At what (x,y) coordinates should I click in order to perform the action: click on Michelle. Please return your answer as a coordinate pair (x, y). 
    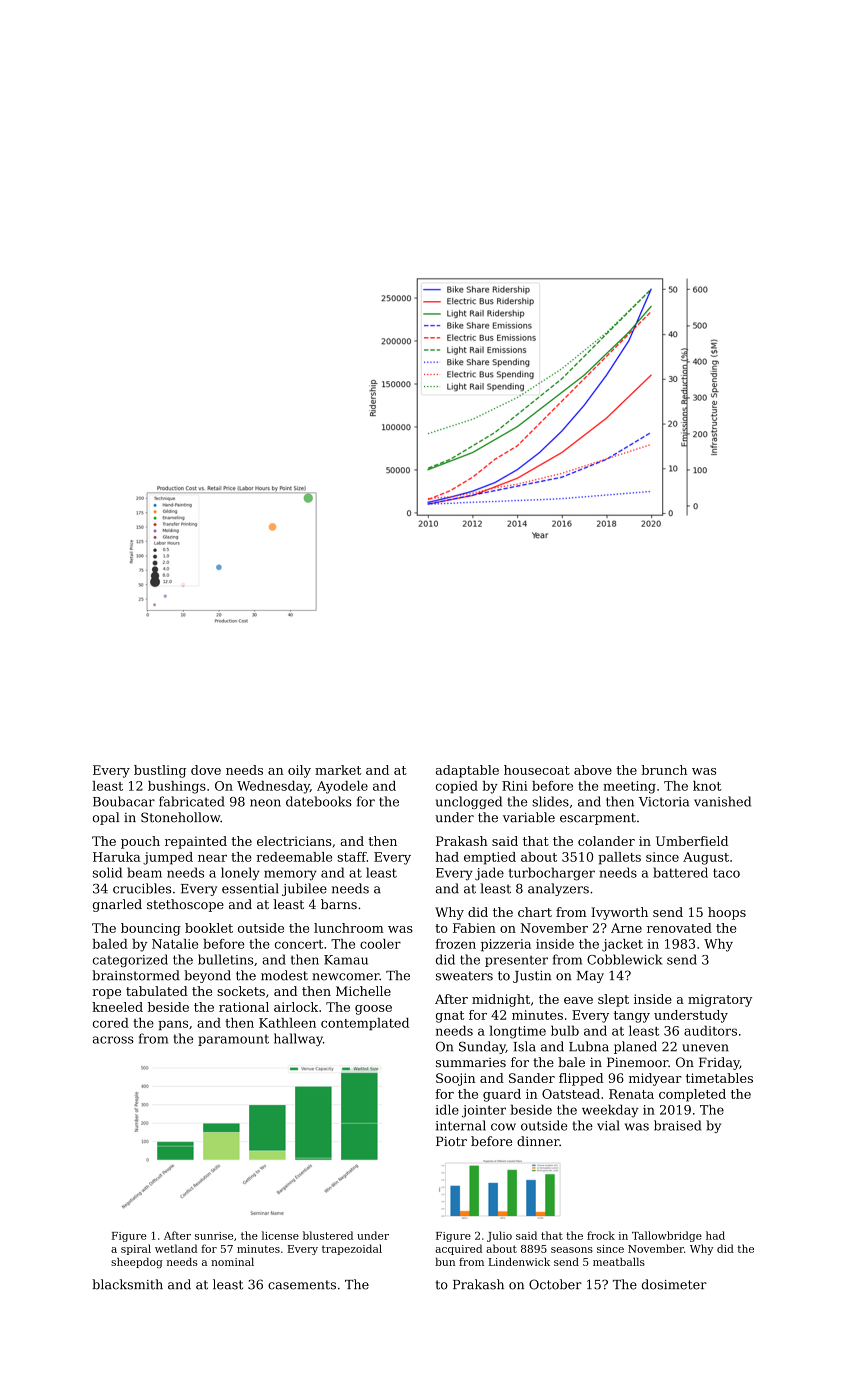
    Looking at the image, I should click on (363, 991).
